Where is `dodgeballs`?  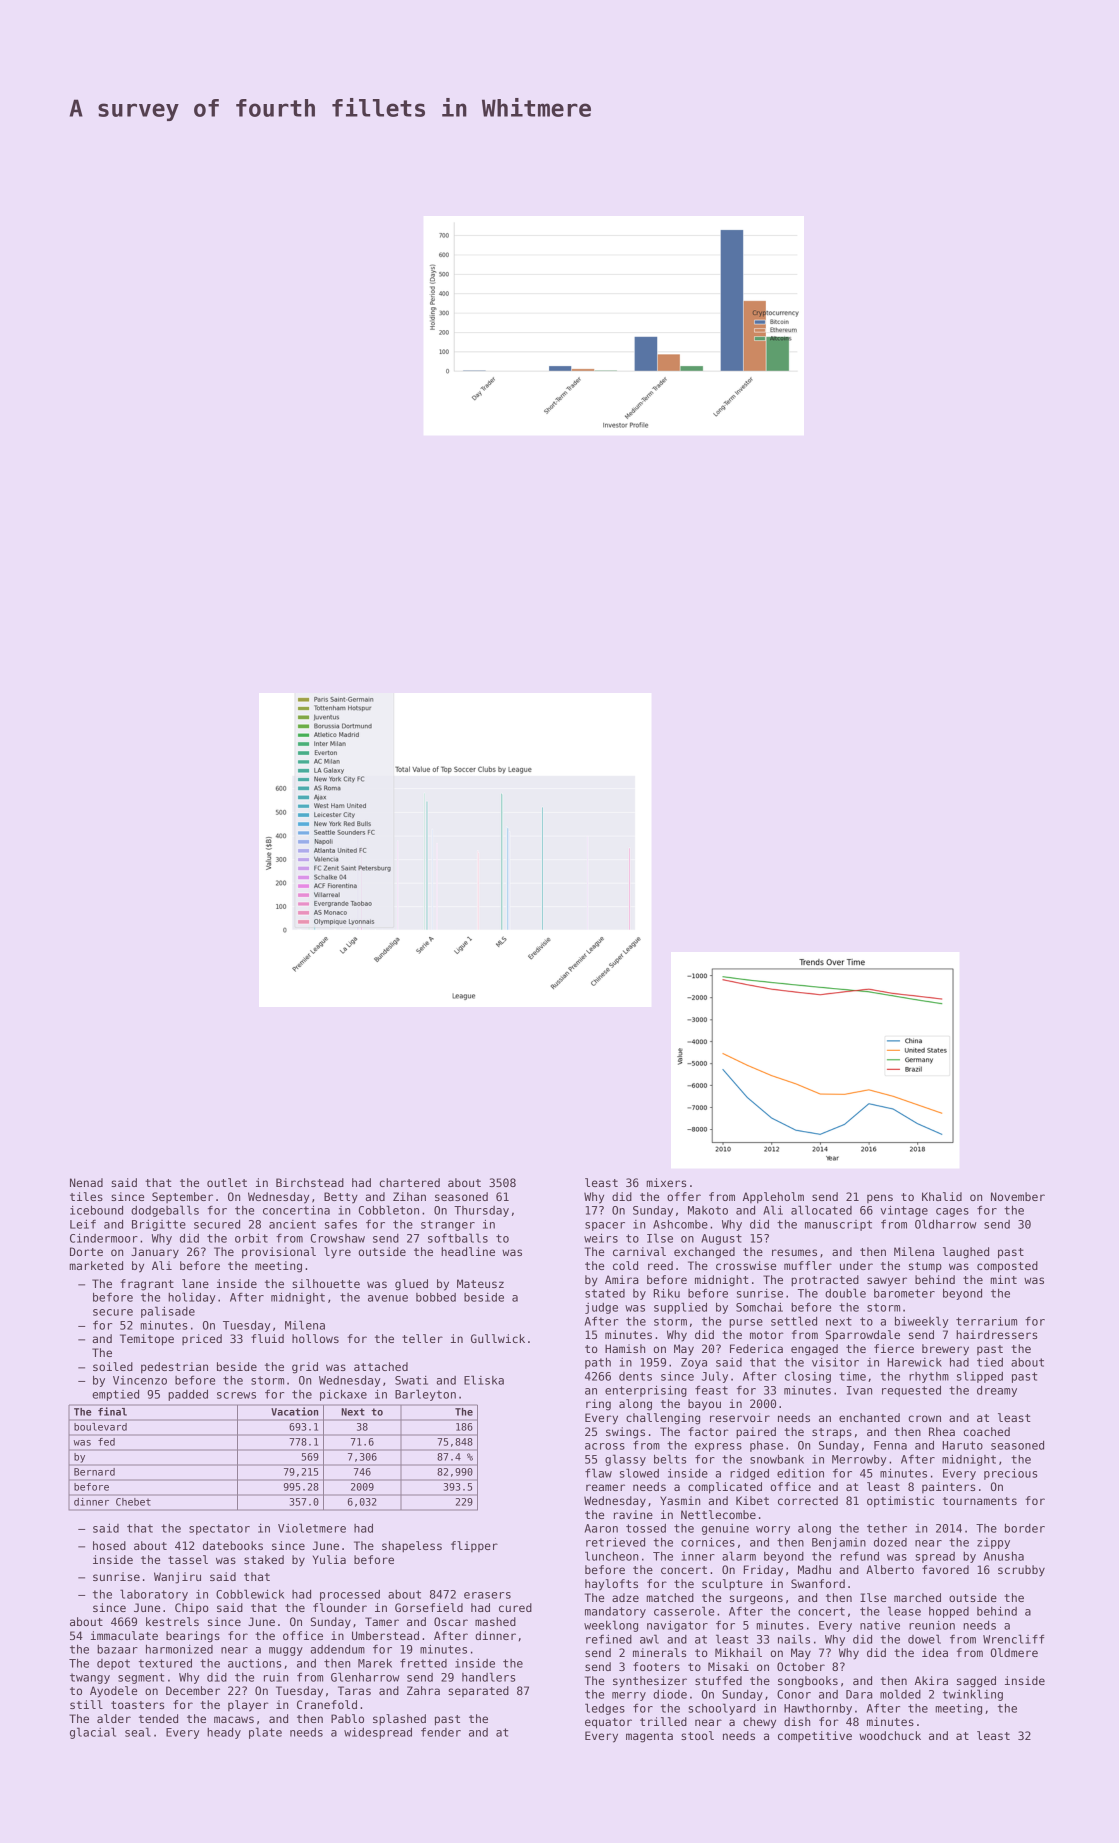 dodgeballs is located at coordinates (165, 1211).
